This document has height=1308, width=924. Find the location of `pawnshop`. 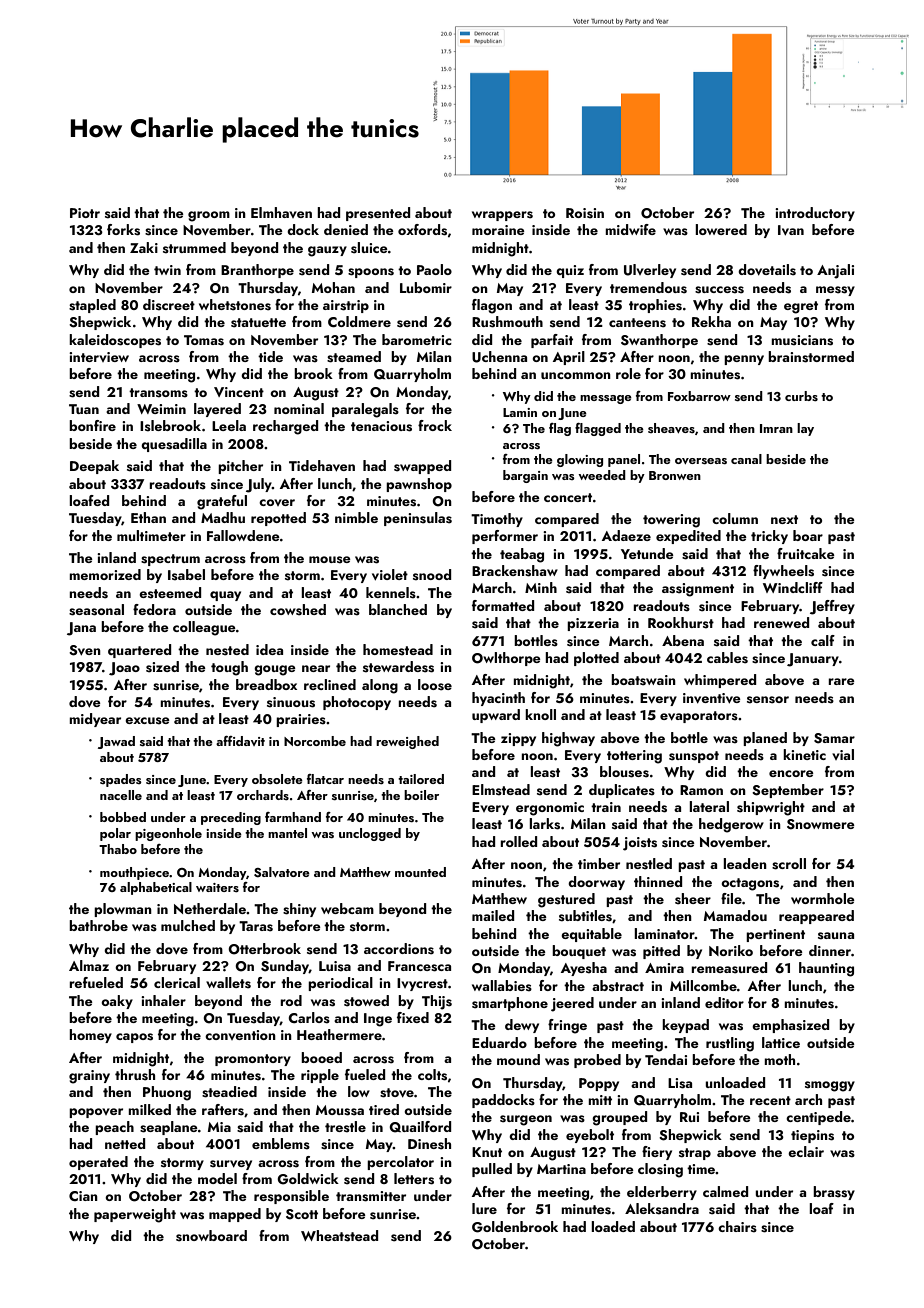

pawnshop is located at coordinates (419, 485).
